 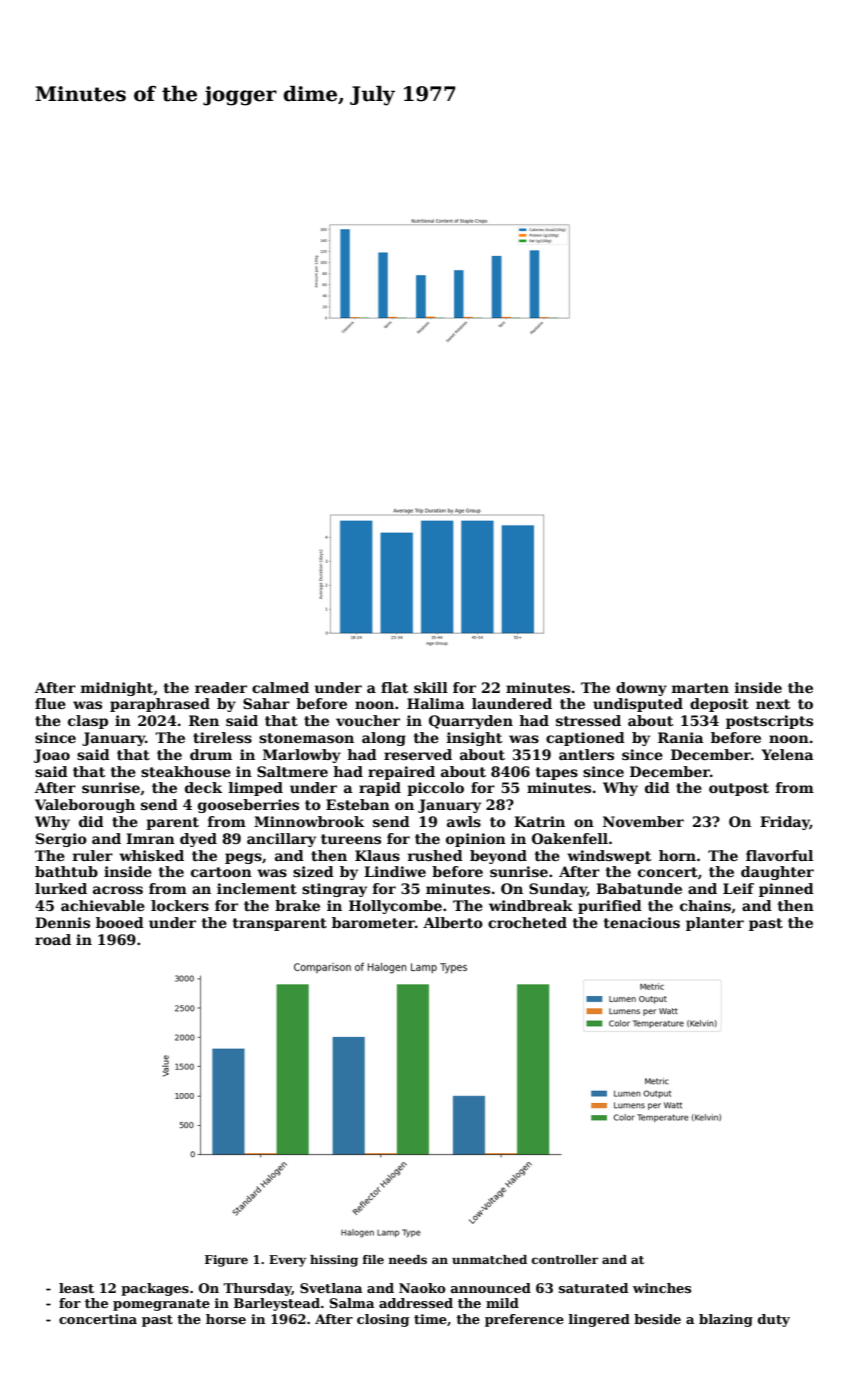 What do you see at coordinates (76, 1288) in the document?
I see `least` at bounding box center [76, 1288].
